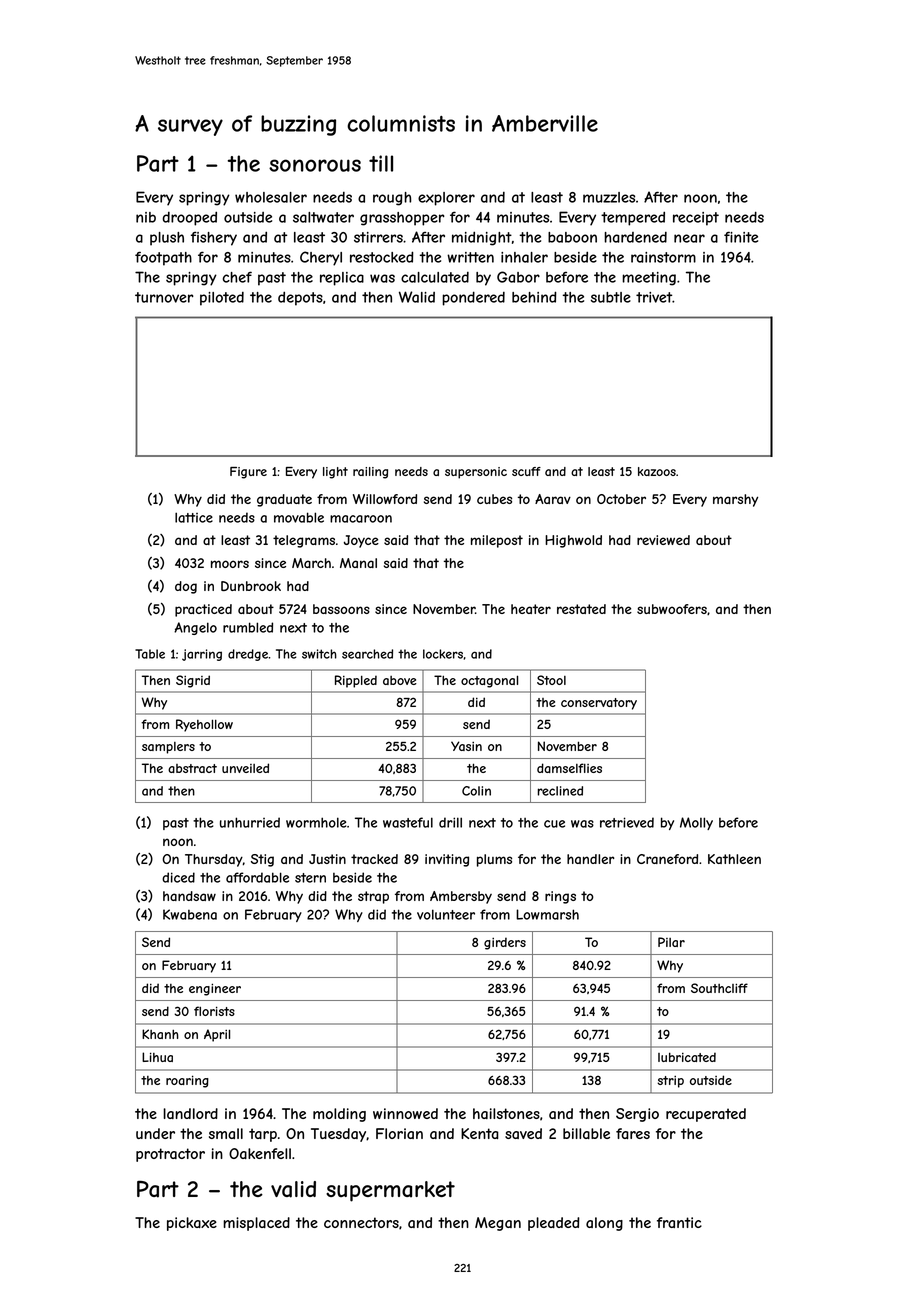 The image size is (908, 1316). Describe the element at coordinates (342, 279) in the screenshot. I see `replica` at that location.
